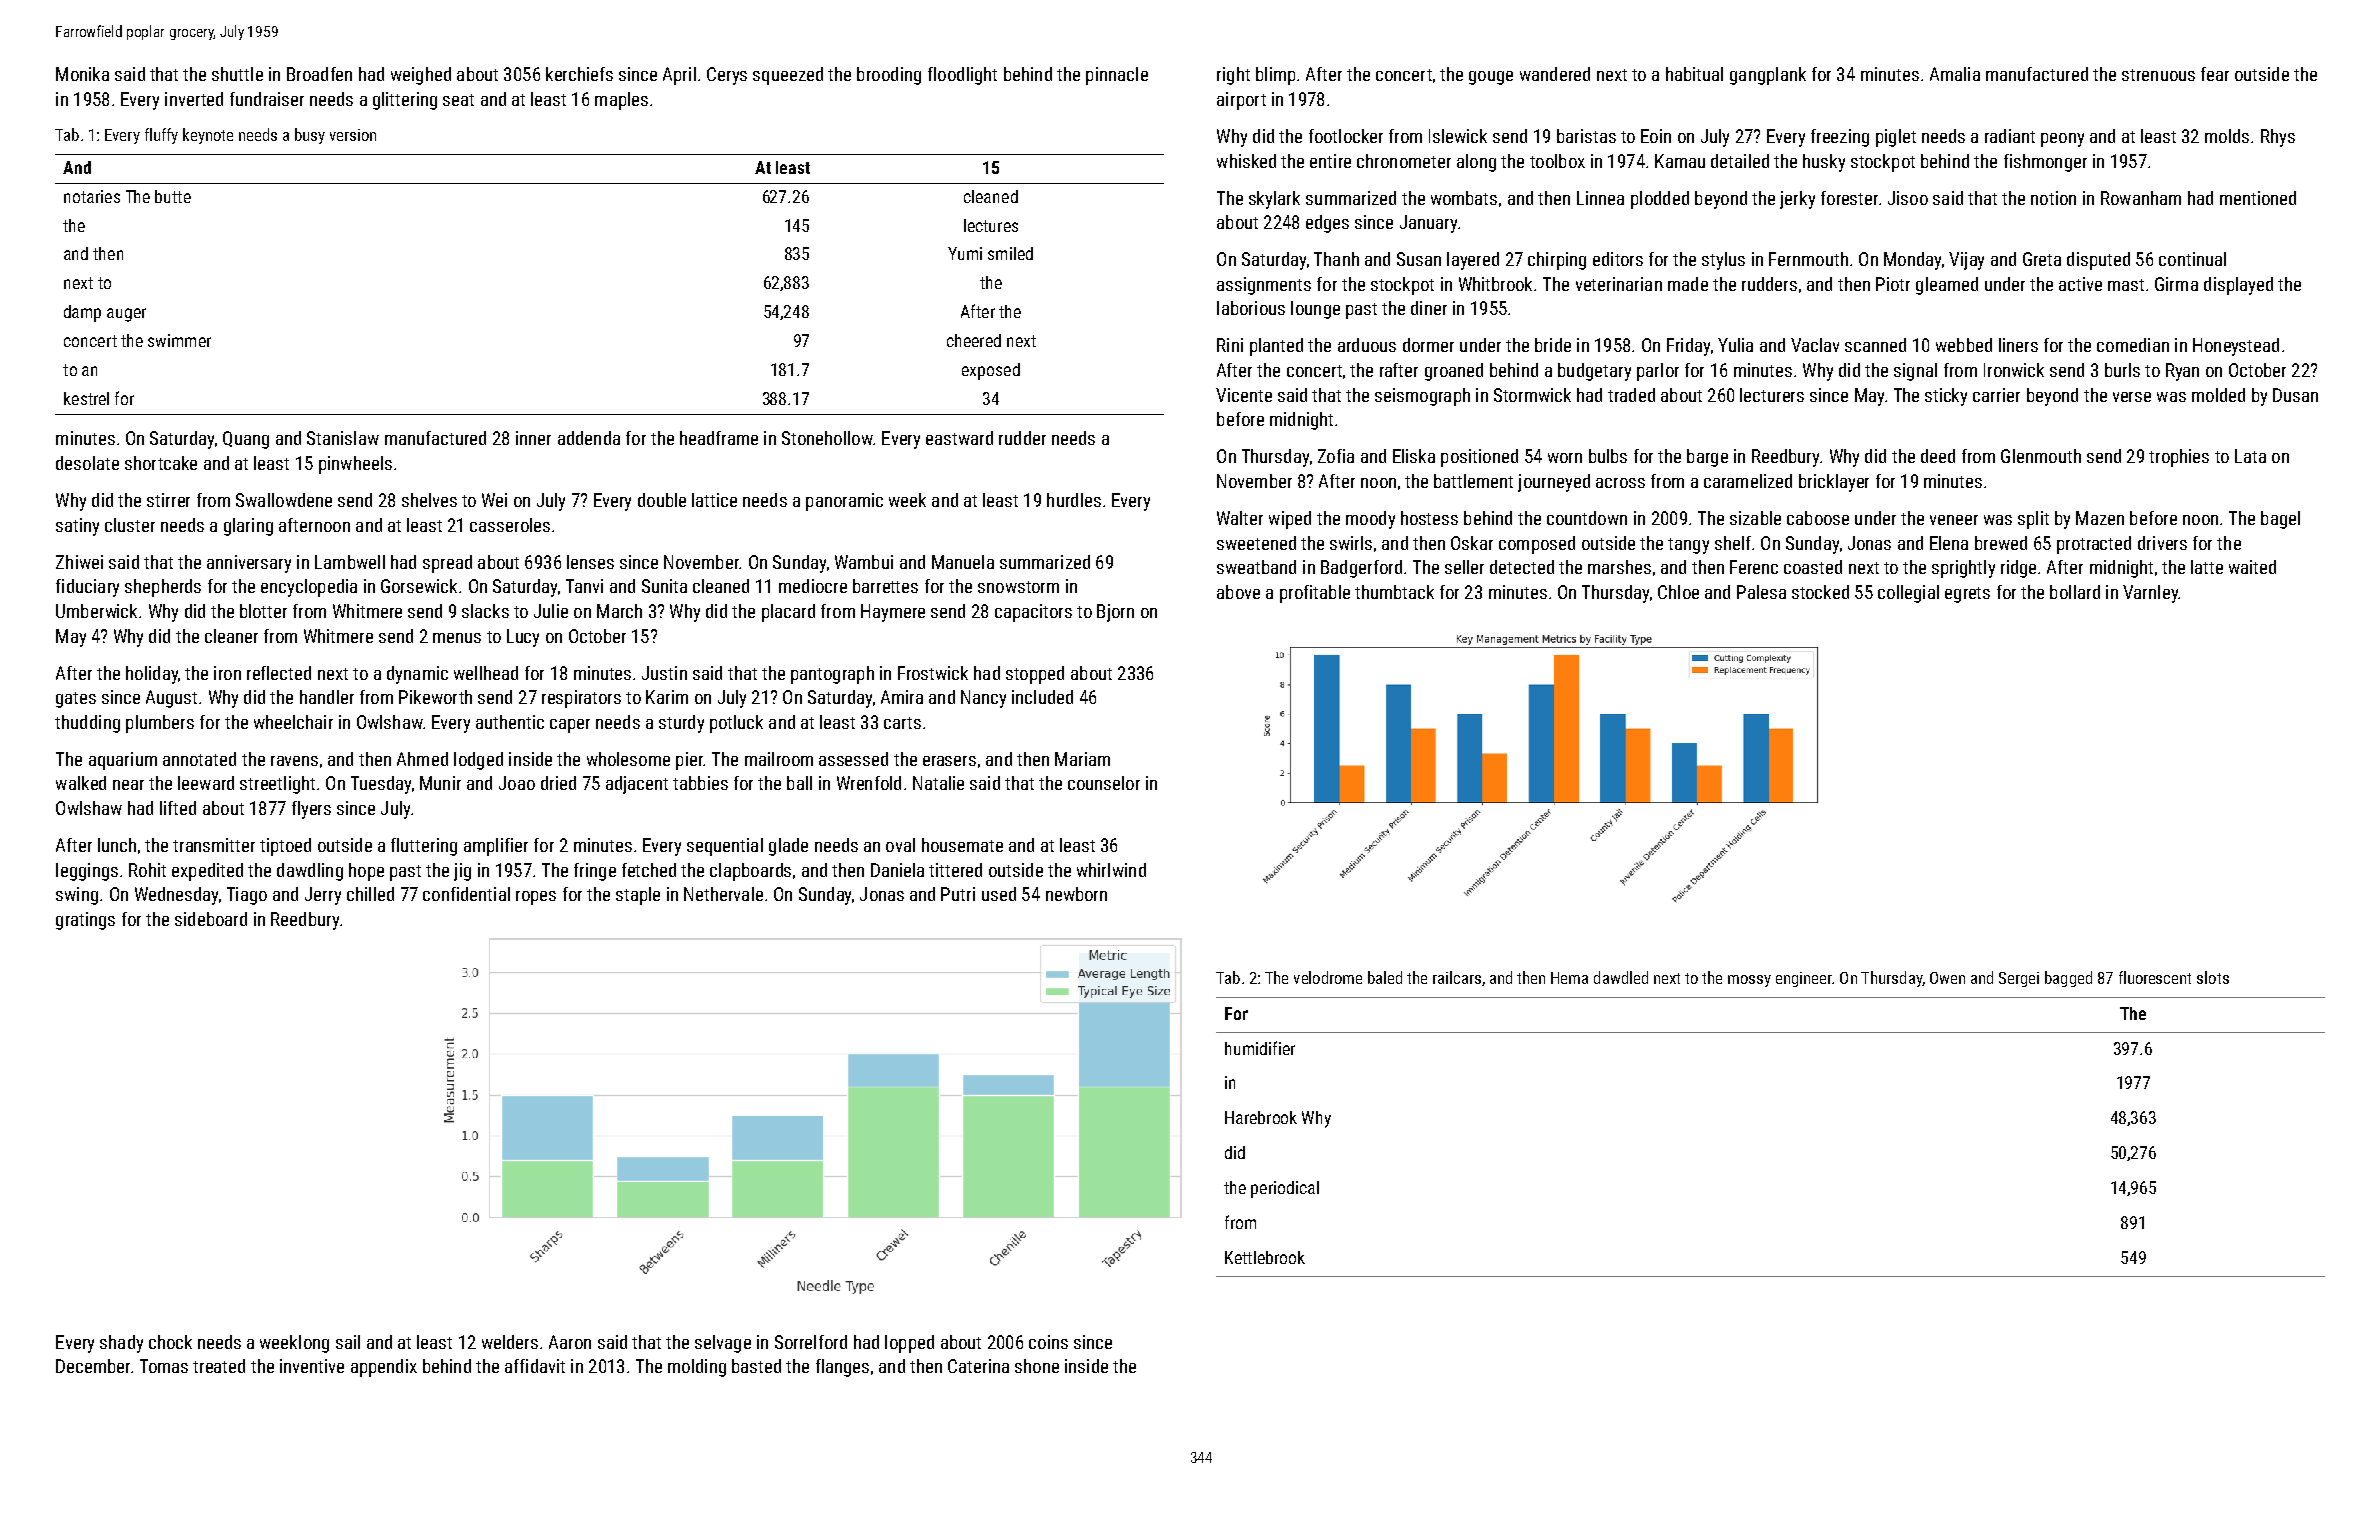 The image size is (2380, 1540). I want to click on Caterina, so click(978, 1366).
